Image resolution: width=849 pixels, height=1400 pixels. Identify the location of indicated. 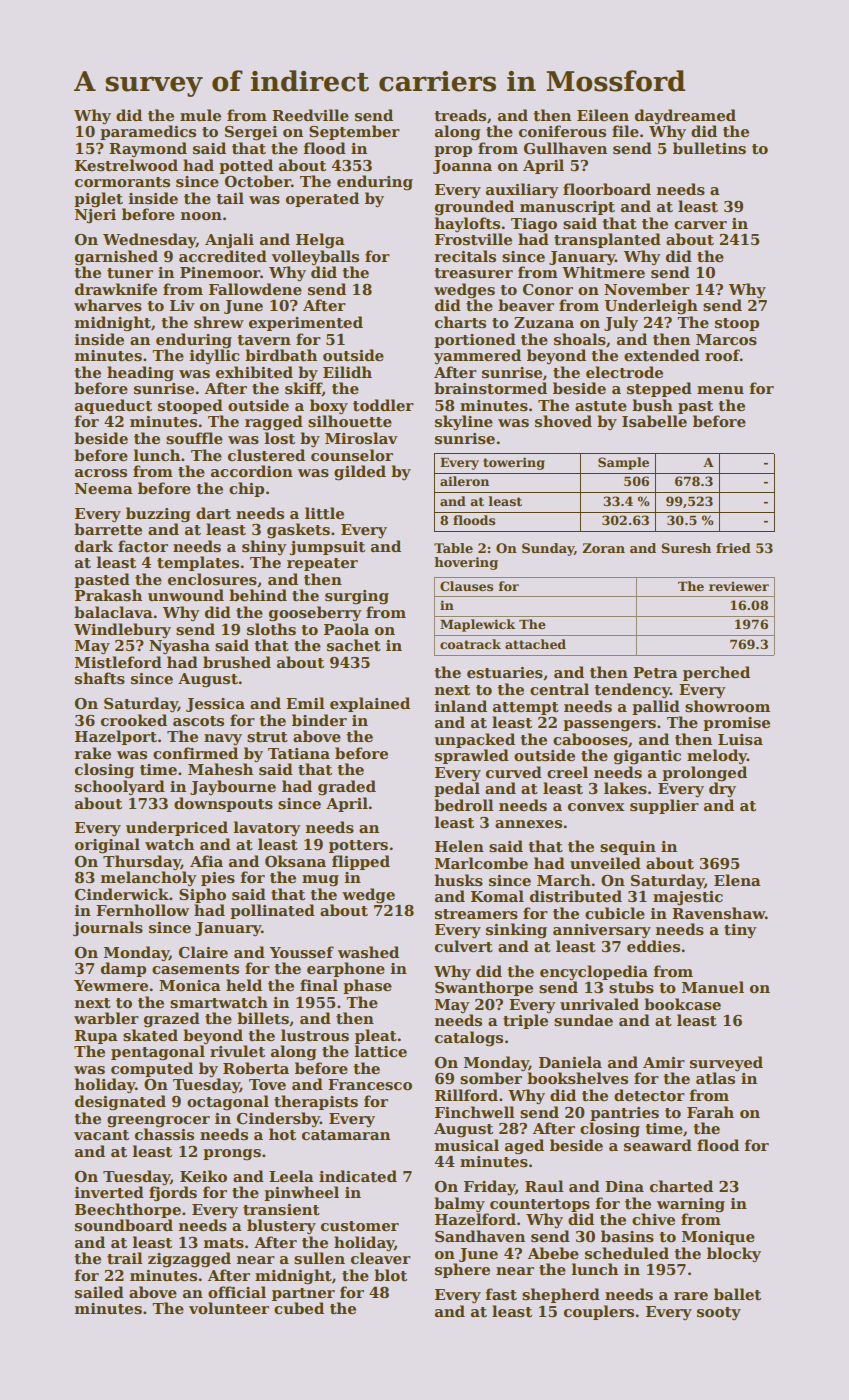
(358, 1176).
